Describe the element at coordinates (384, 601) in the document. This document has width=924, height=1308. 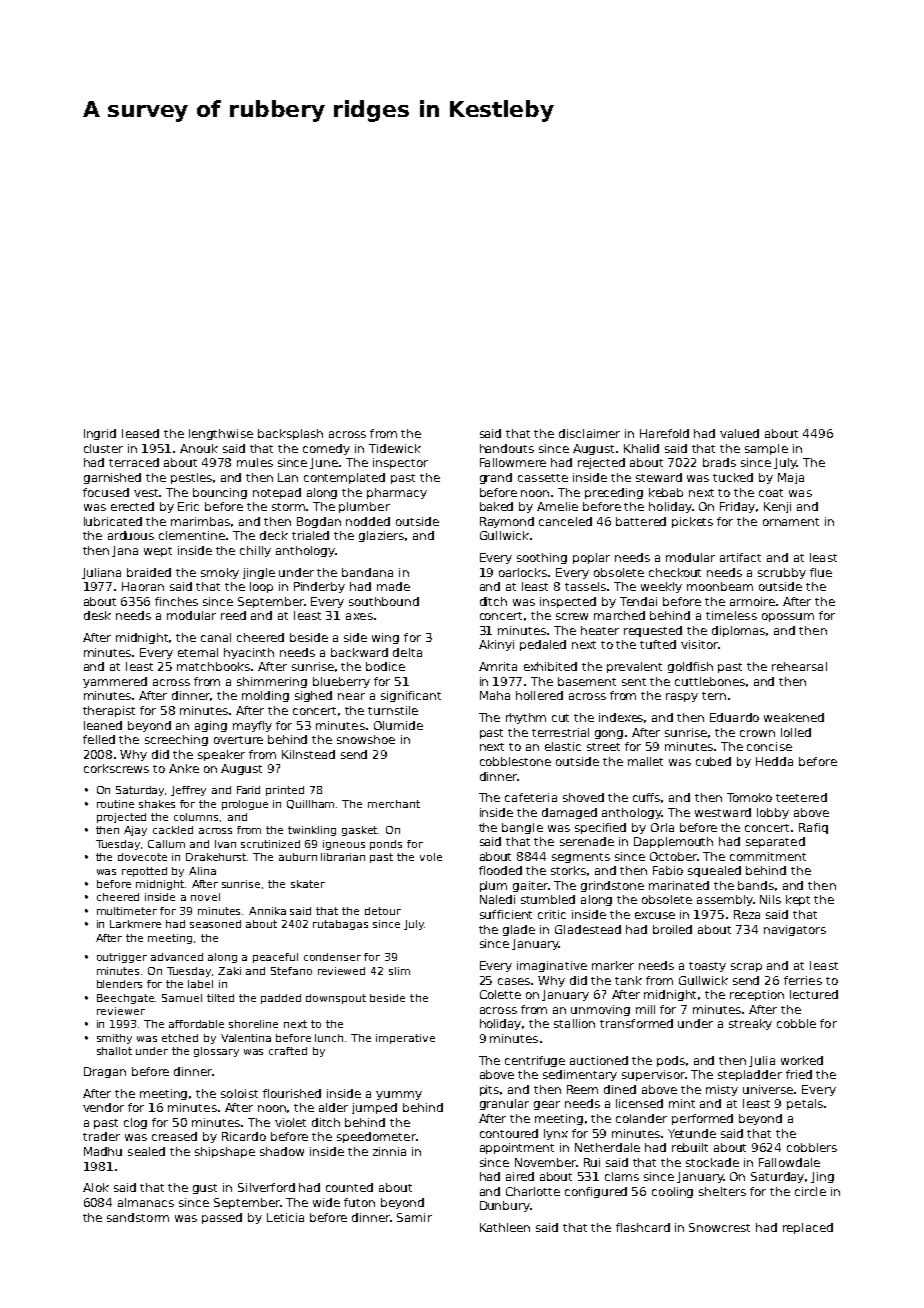
I see `southbound` at that location.
